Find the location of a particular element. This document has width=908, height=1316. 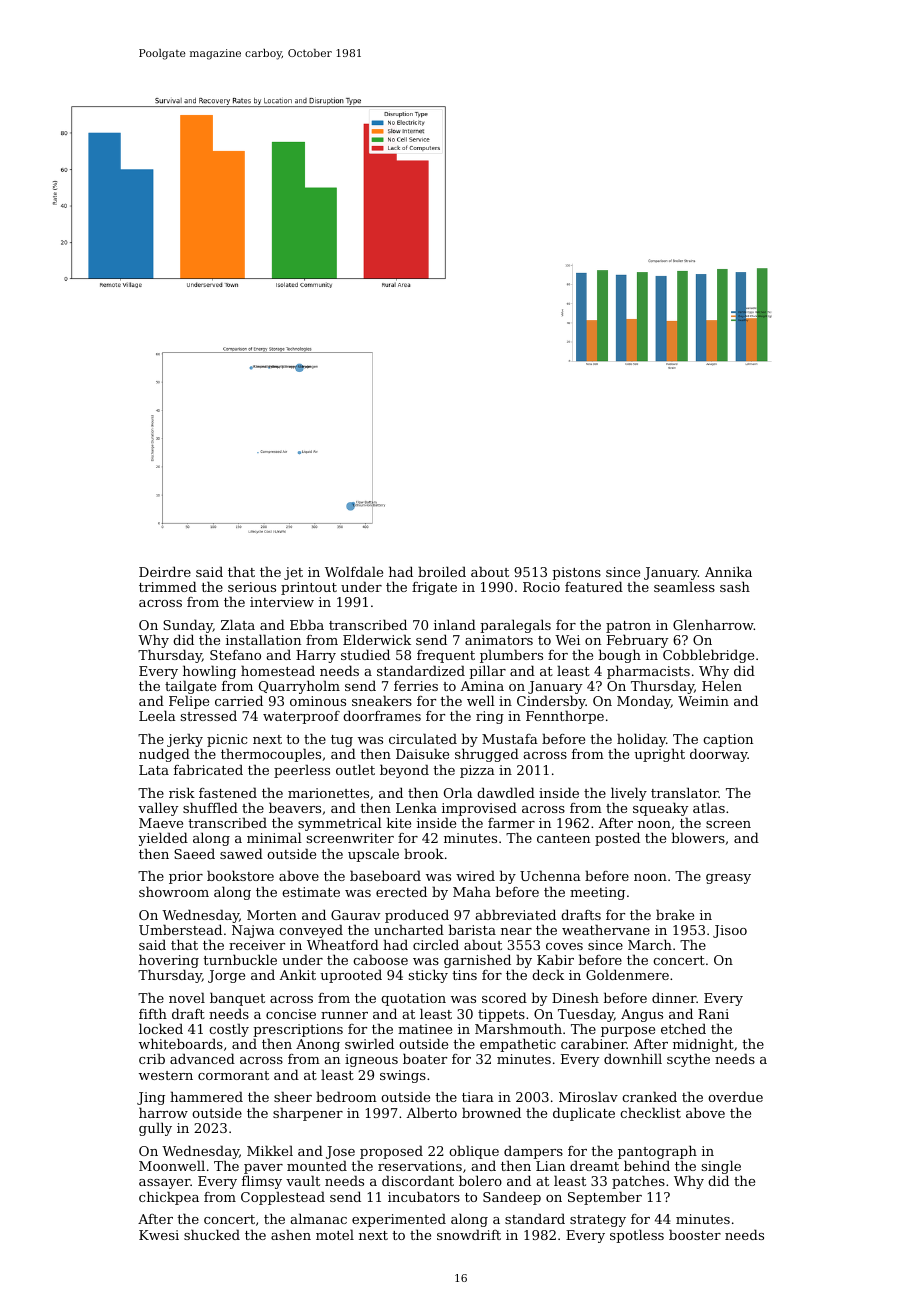

inland is located at coordinates (455, 624).
